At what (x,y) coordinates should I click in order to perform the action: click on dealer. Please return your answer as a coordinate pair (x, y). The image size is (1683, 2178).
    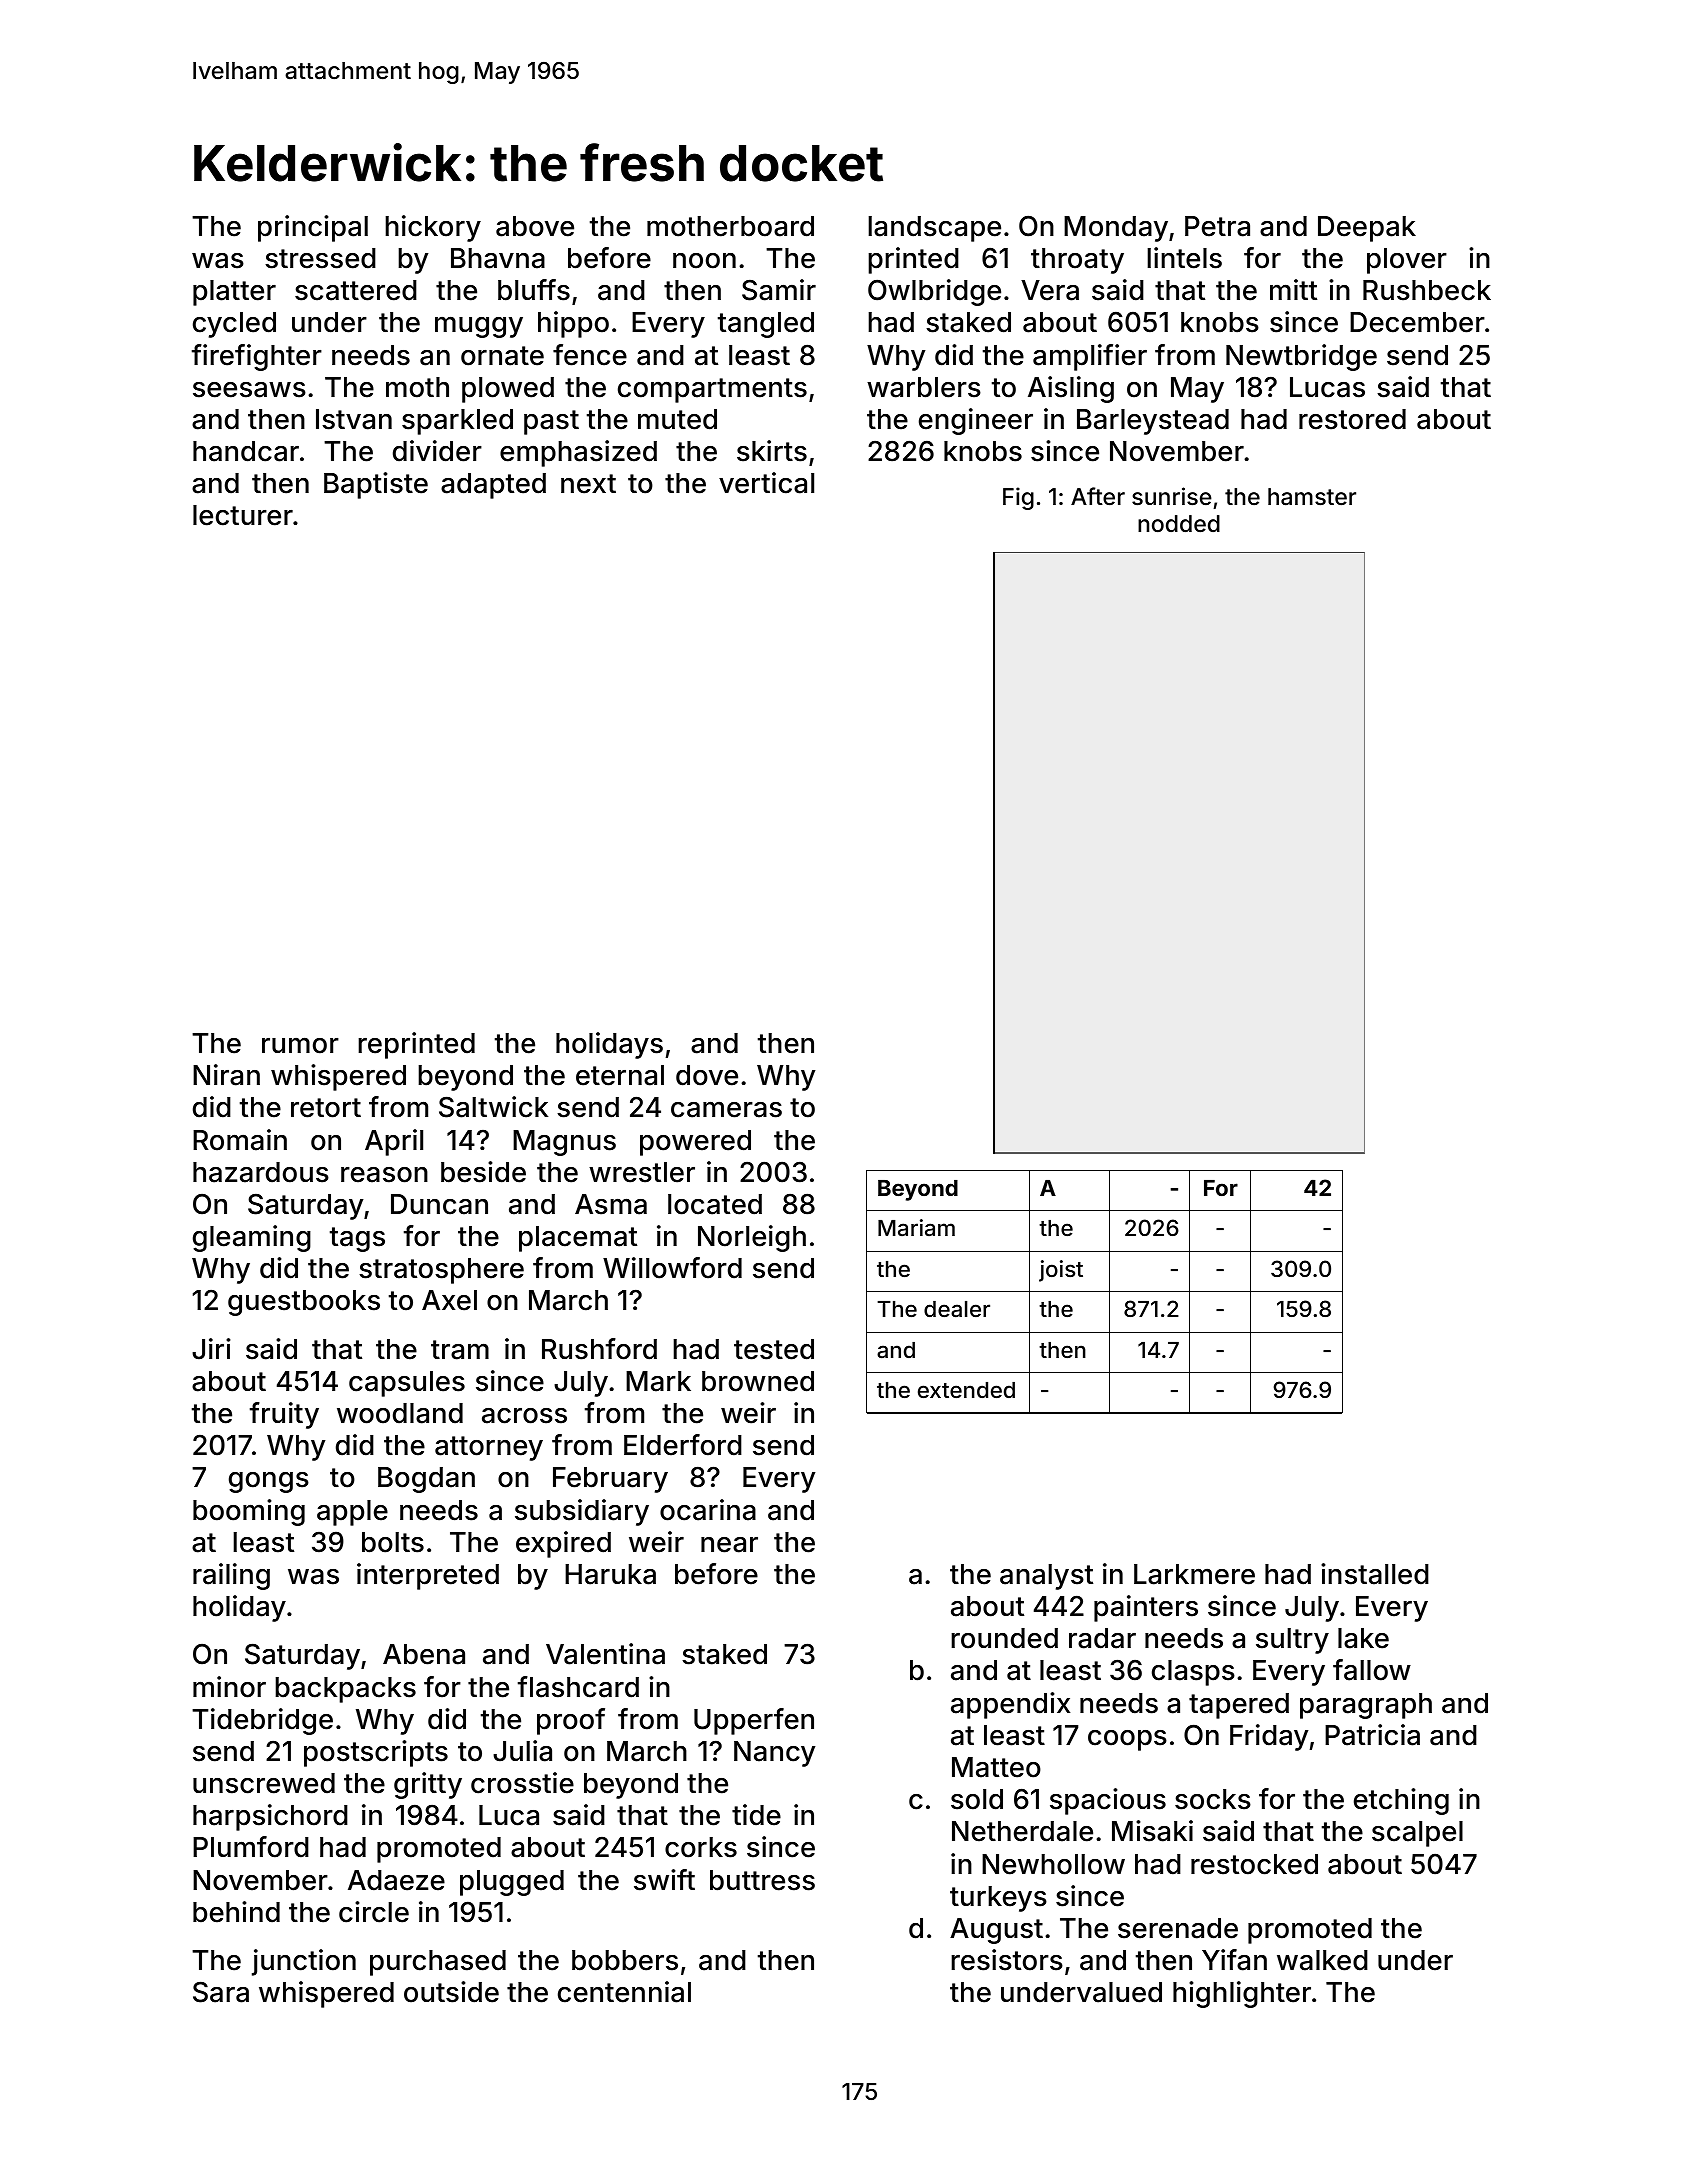
    Looking at the image, I should click on (957, 1309).
